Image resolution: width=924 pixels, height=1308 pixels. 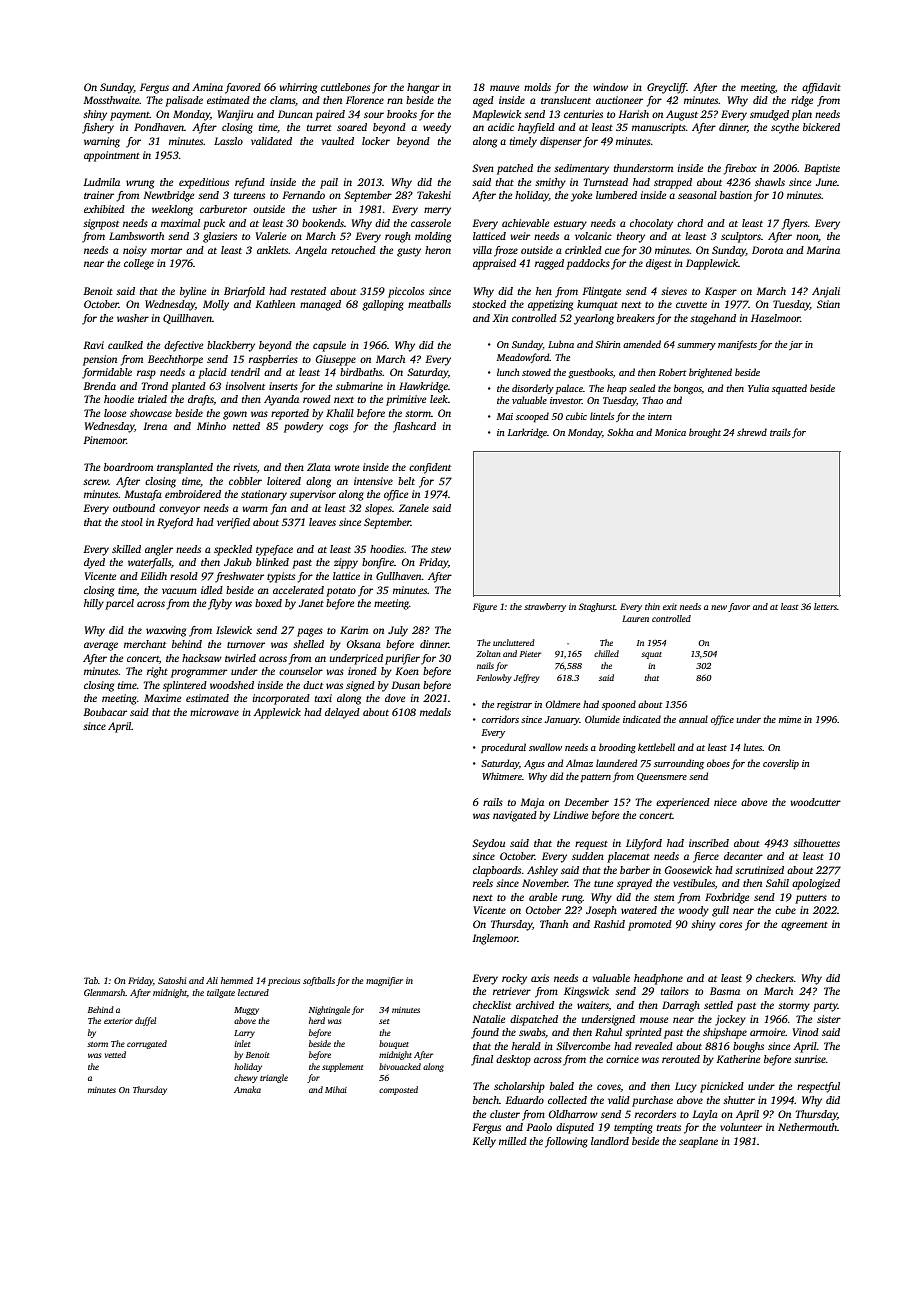 What do you see at coordinates (101, 646) in the screenshot?
I see `average` at bounding box center [101, 646].
